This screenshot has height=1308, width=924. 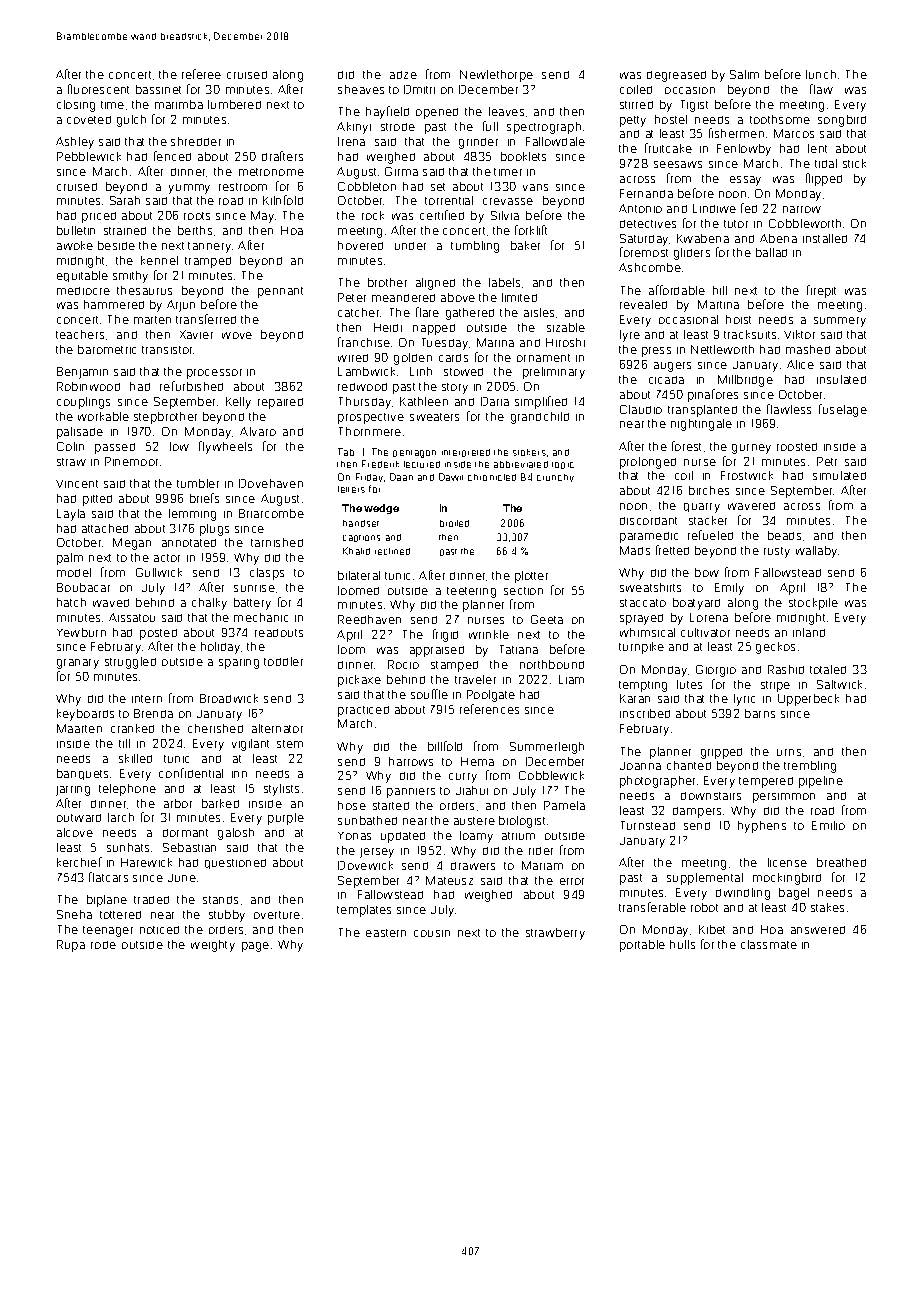 I want to click on pipeline, so click(x=821, y=782).
